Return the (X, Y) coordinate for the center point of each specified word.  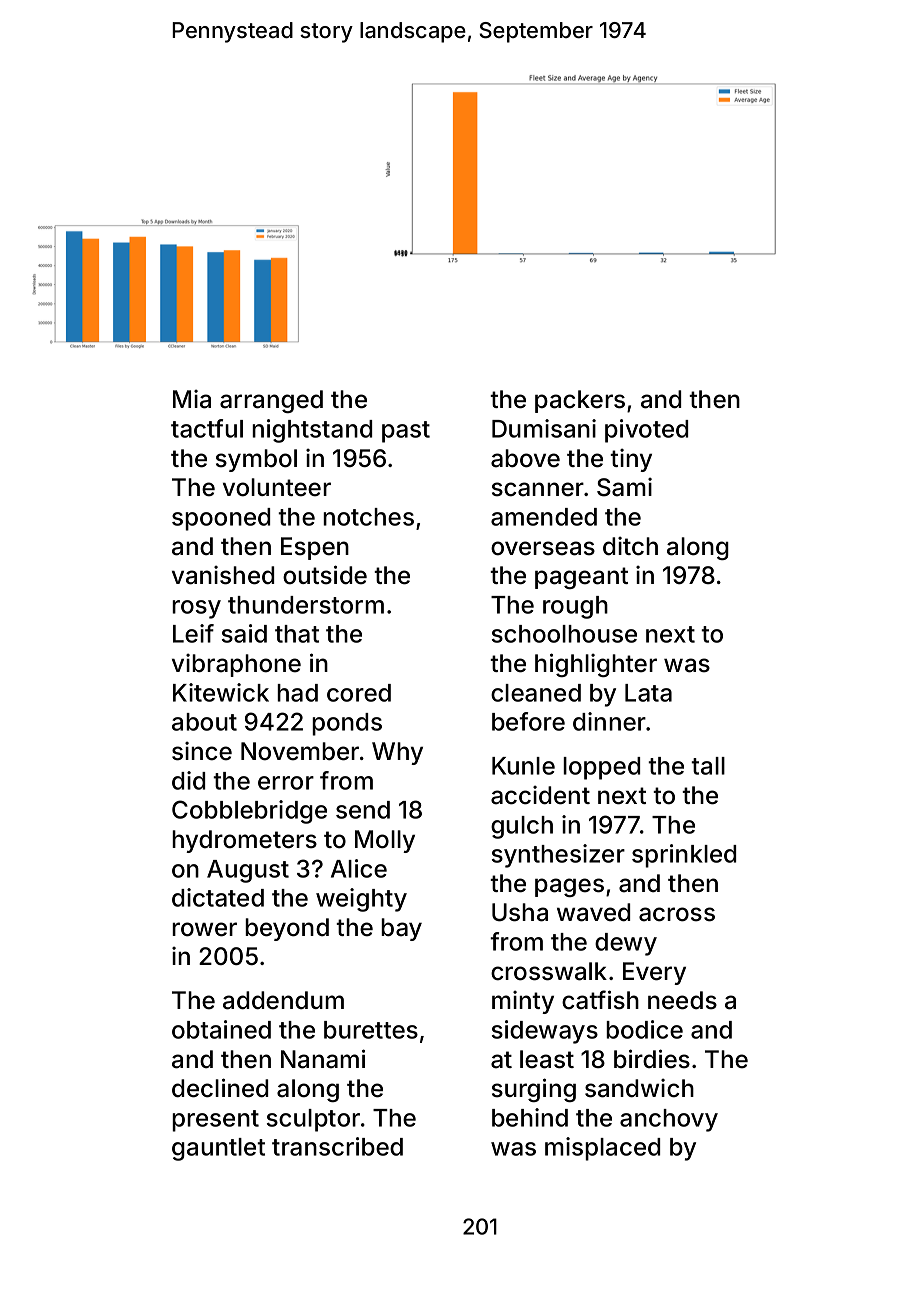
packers (580, 401)
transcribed (337, 1146)
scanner (538, 489)
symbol (256, 460)
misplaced (602, 1149)
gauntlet (218, 1149)
